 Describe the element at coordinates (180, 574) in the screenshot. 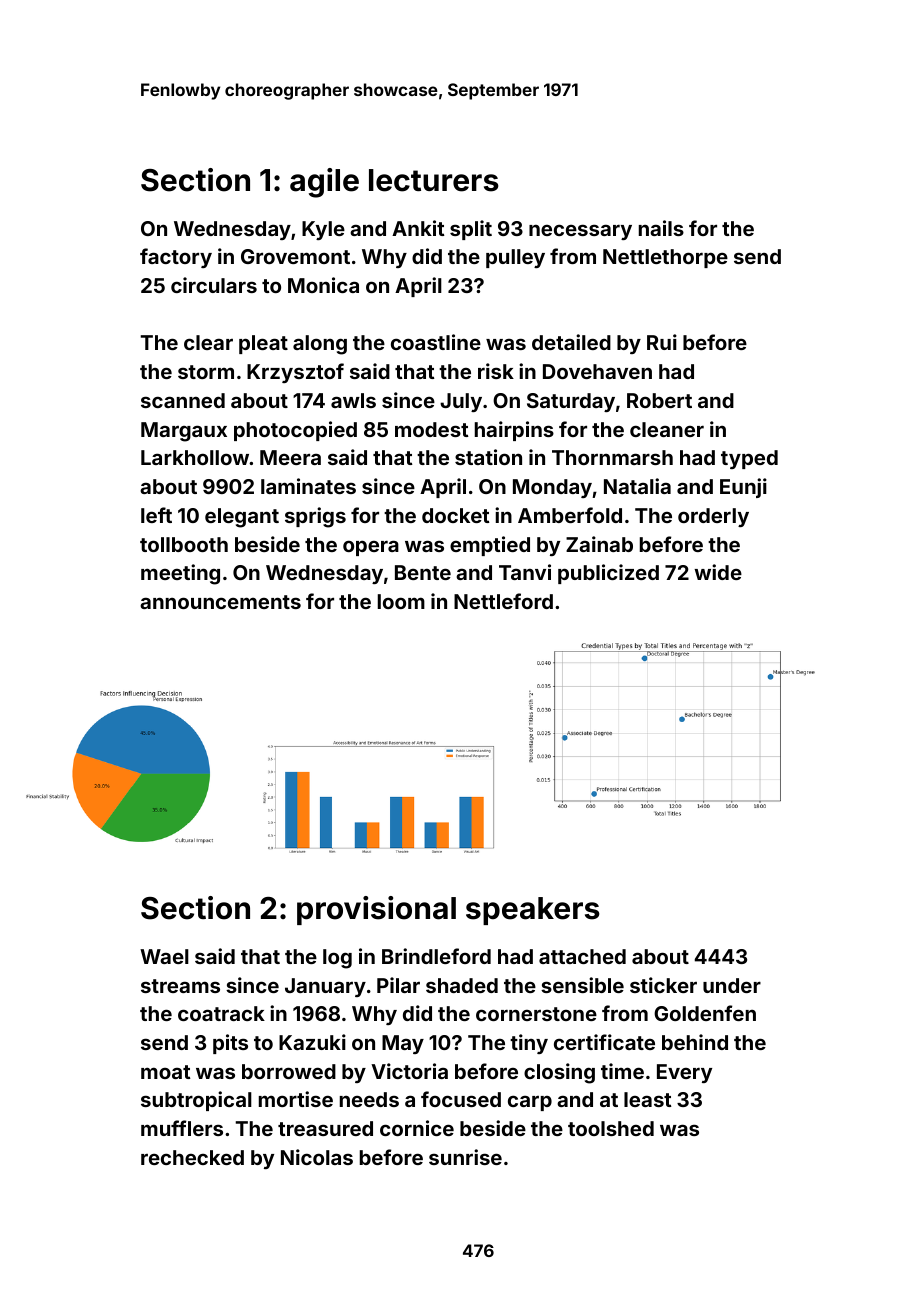

I see `meeting` at that location.
